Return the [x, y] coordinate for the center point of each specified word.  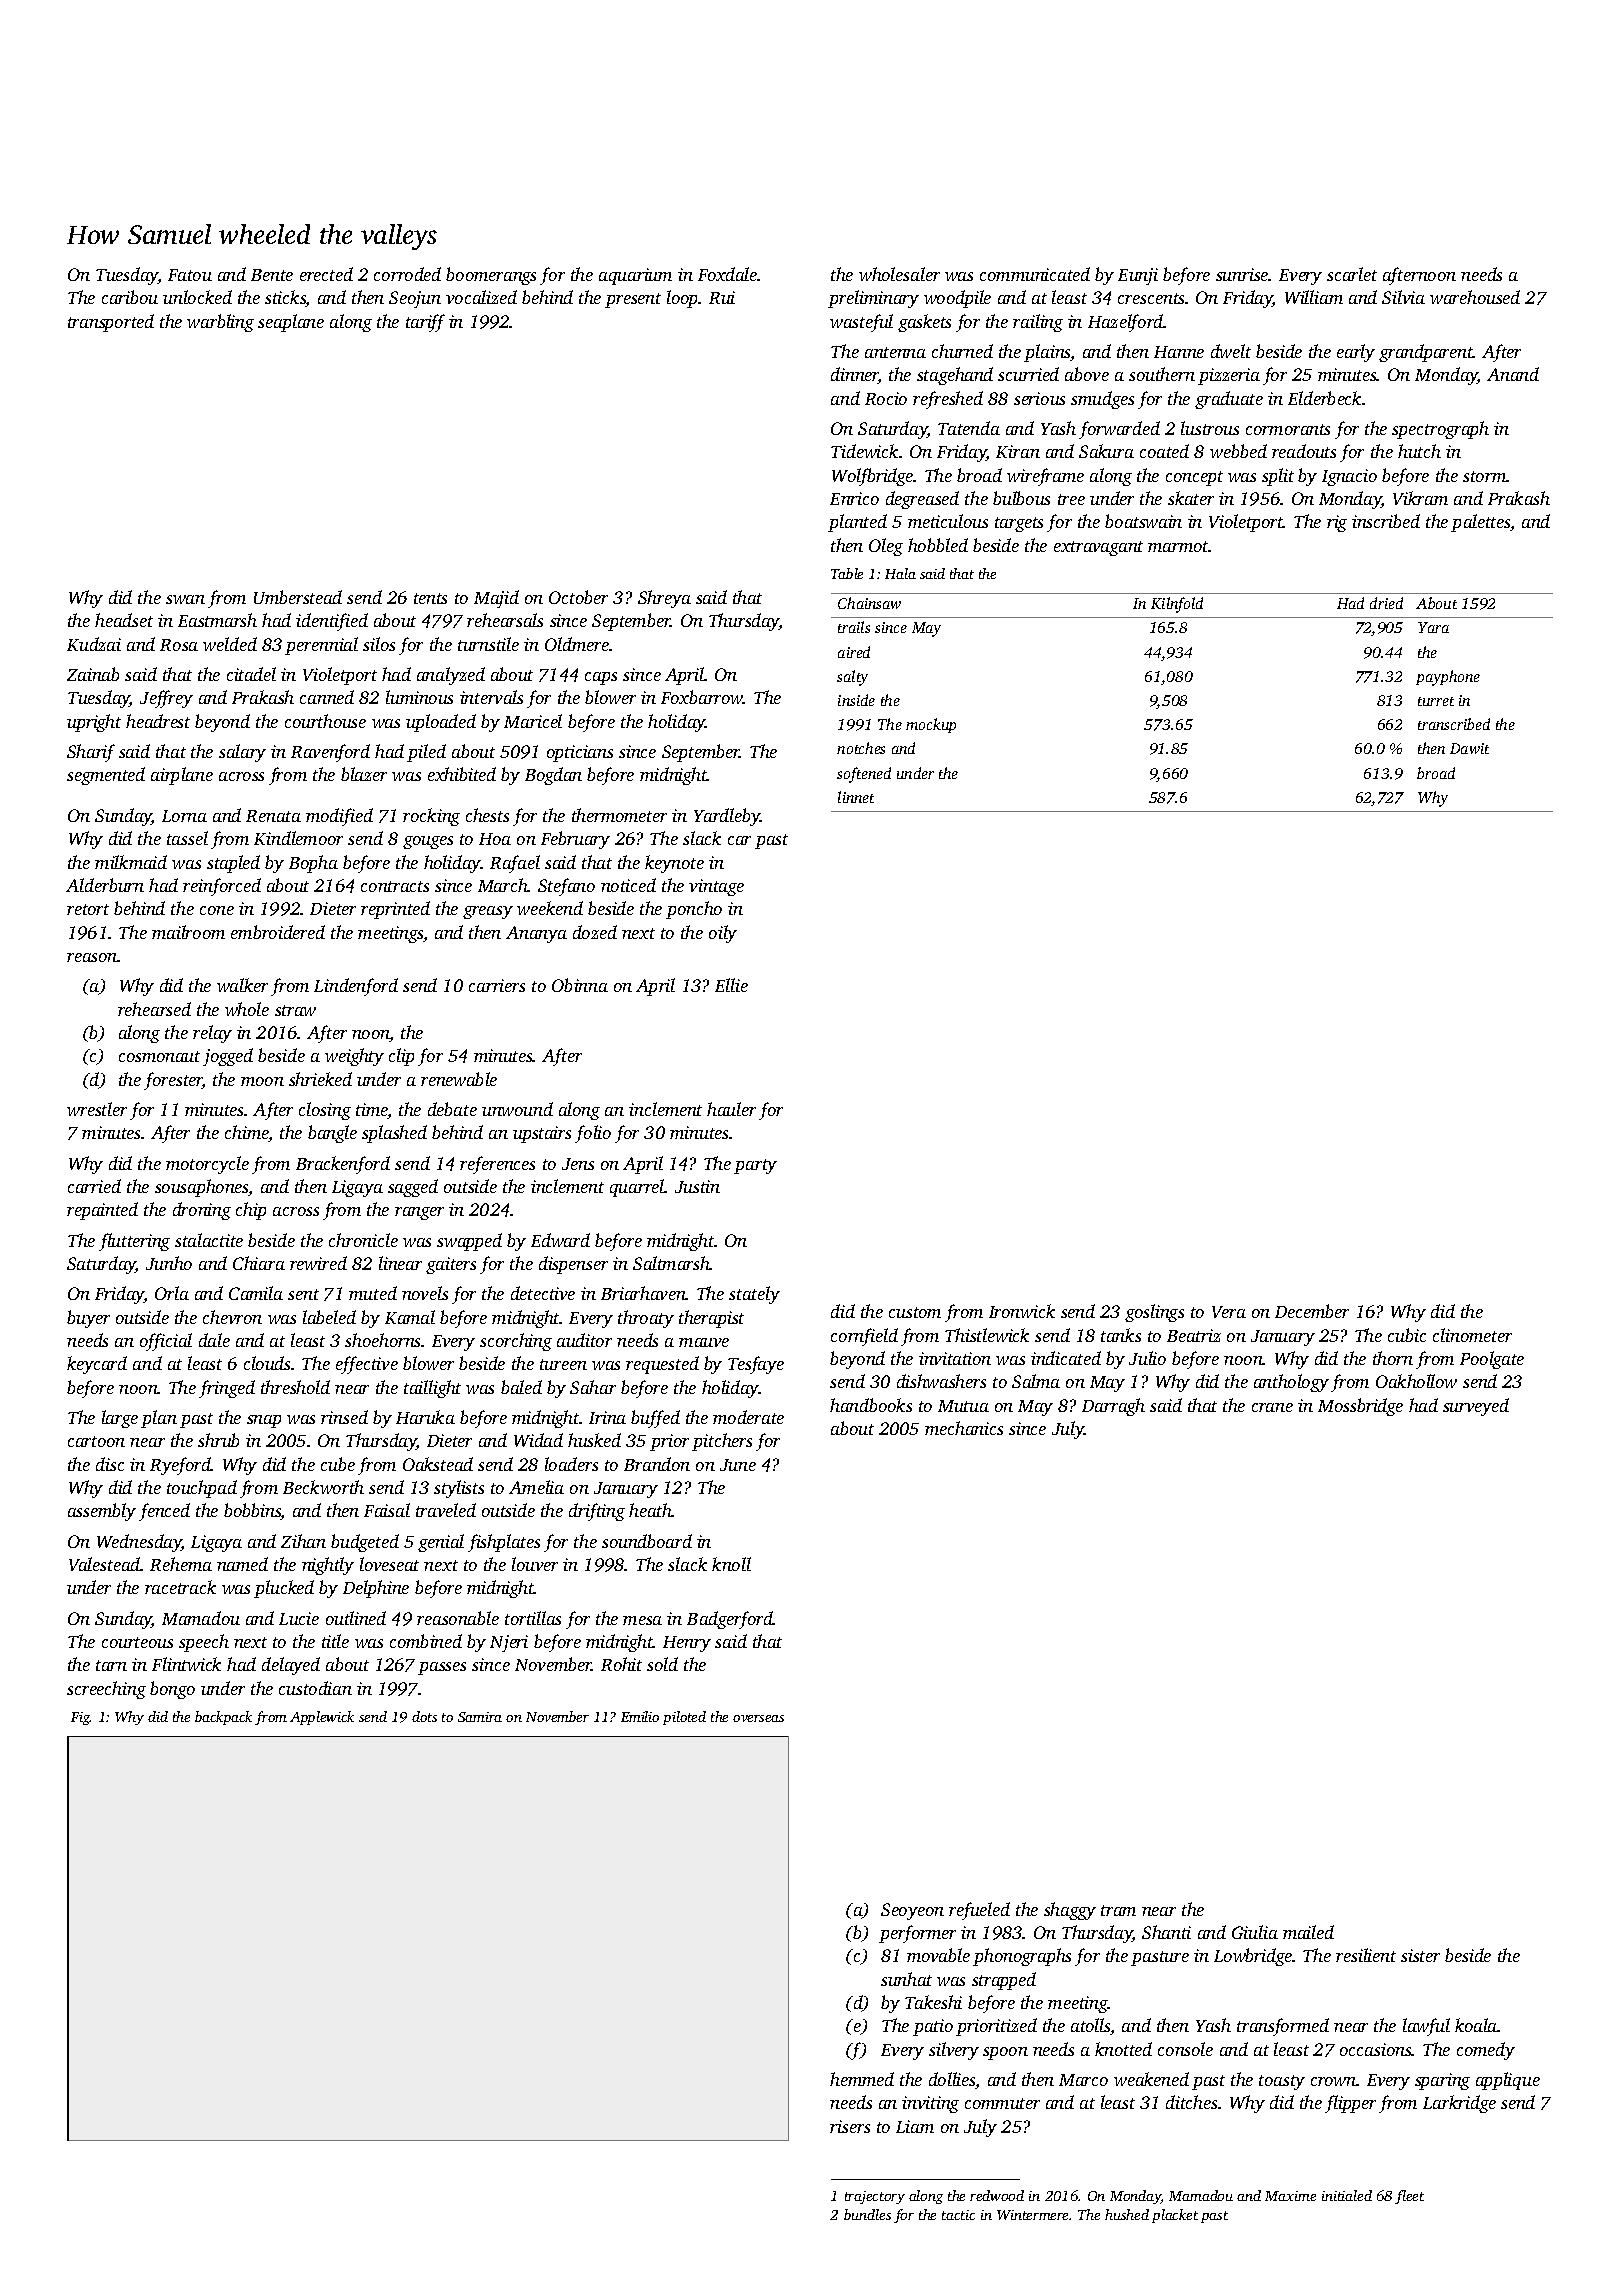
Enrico [854, 498]
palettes [1480, 523]
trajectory [875, 2197]
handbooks [871, 1405]
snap [264, 1421]
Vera [1229, 1312]
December [1312, 1311]
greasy [488, 912]
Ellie [731, 985]
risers [850, 2126]
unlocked [197, 297]
